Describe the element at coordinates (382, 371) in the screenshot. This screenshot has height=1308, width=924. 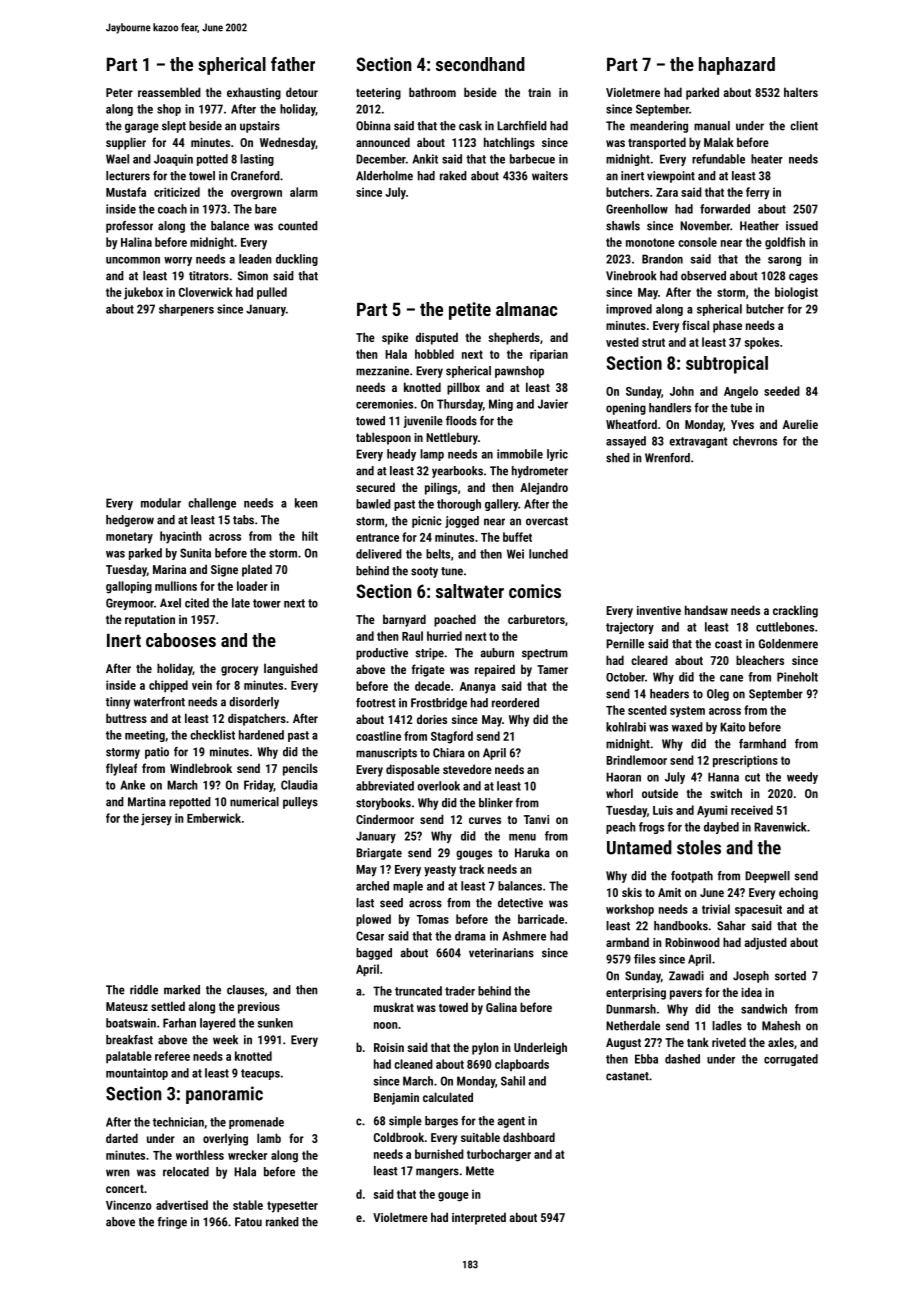
I see `mezzanine` at that location.
